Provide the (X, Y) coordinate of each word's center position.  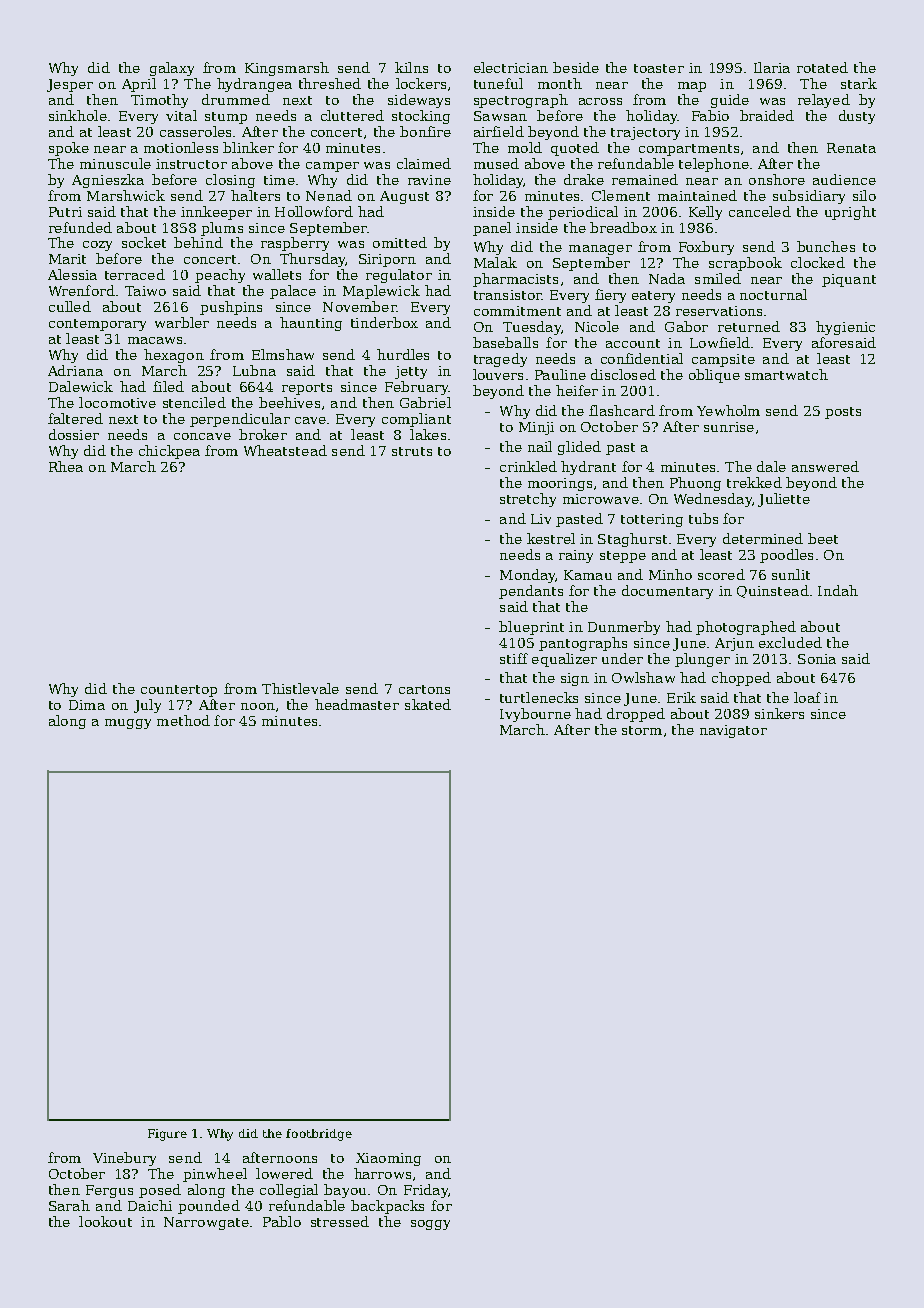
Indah (838, 590)
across (600, 101)
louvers (498, 374)
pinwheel (215, 1175)
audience (844, 179)
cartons (424, 689)
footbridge (319, 1135)
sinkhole (78, 115)
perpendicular (240, 420)
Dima (87, 705)
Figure (167, 1135)
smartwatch (786, 374)
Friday (426, 1191)
